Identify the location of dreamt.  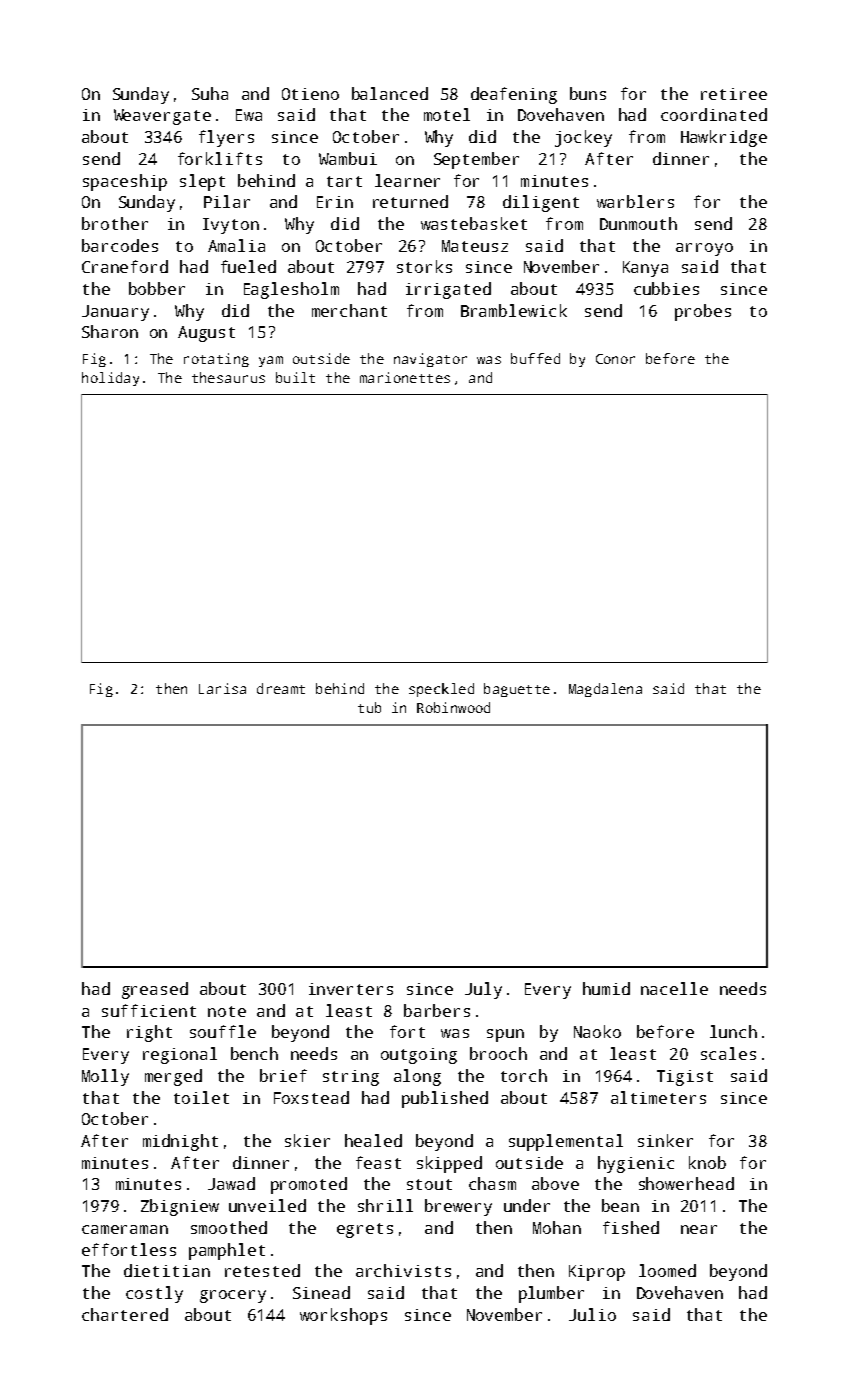
(281, 688).
